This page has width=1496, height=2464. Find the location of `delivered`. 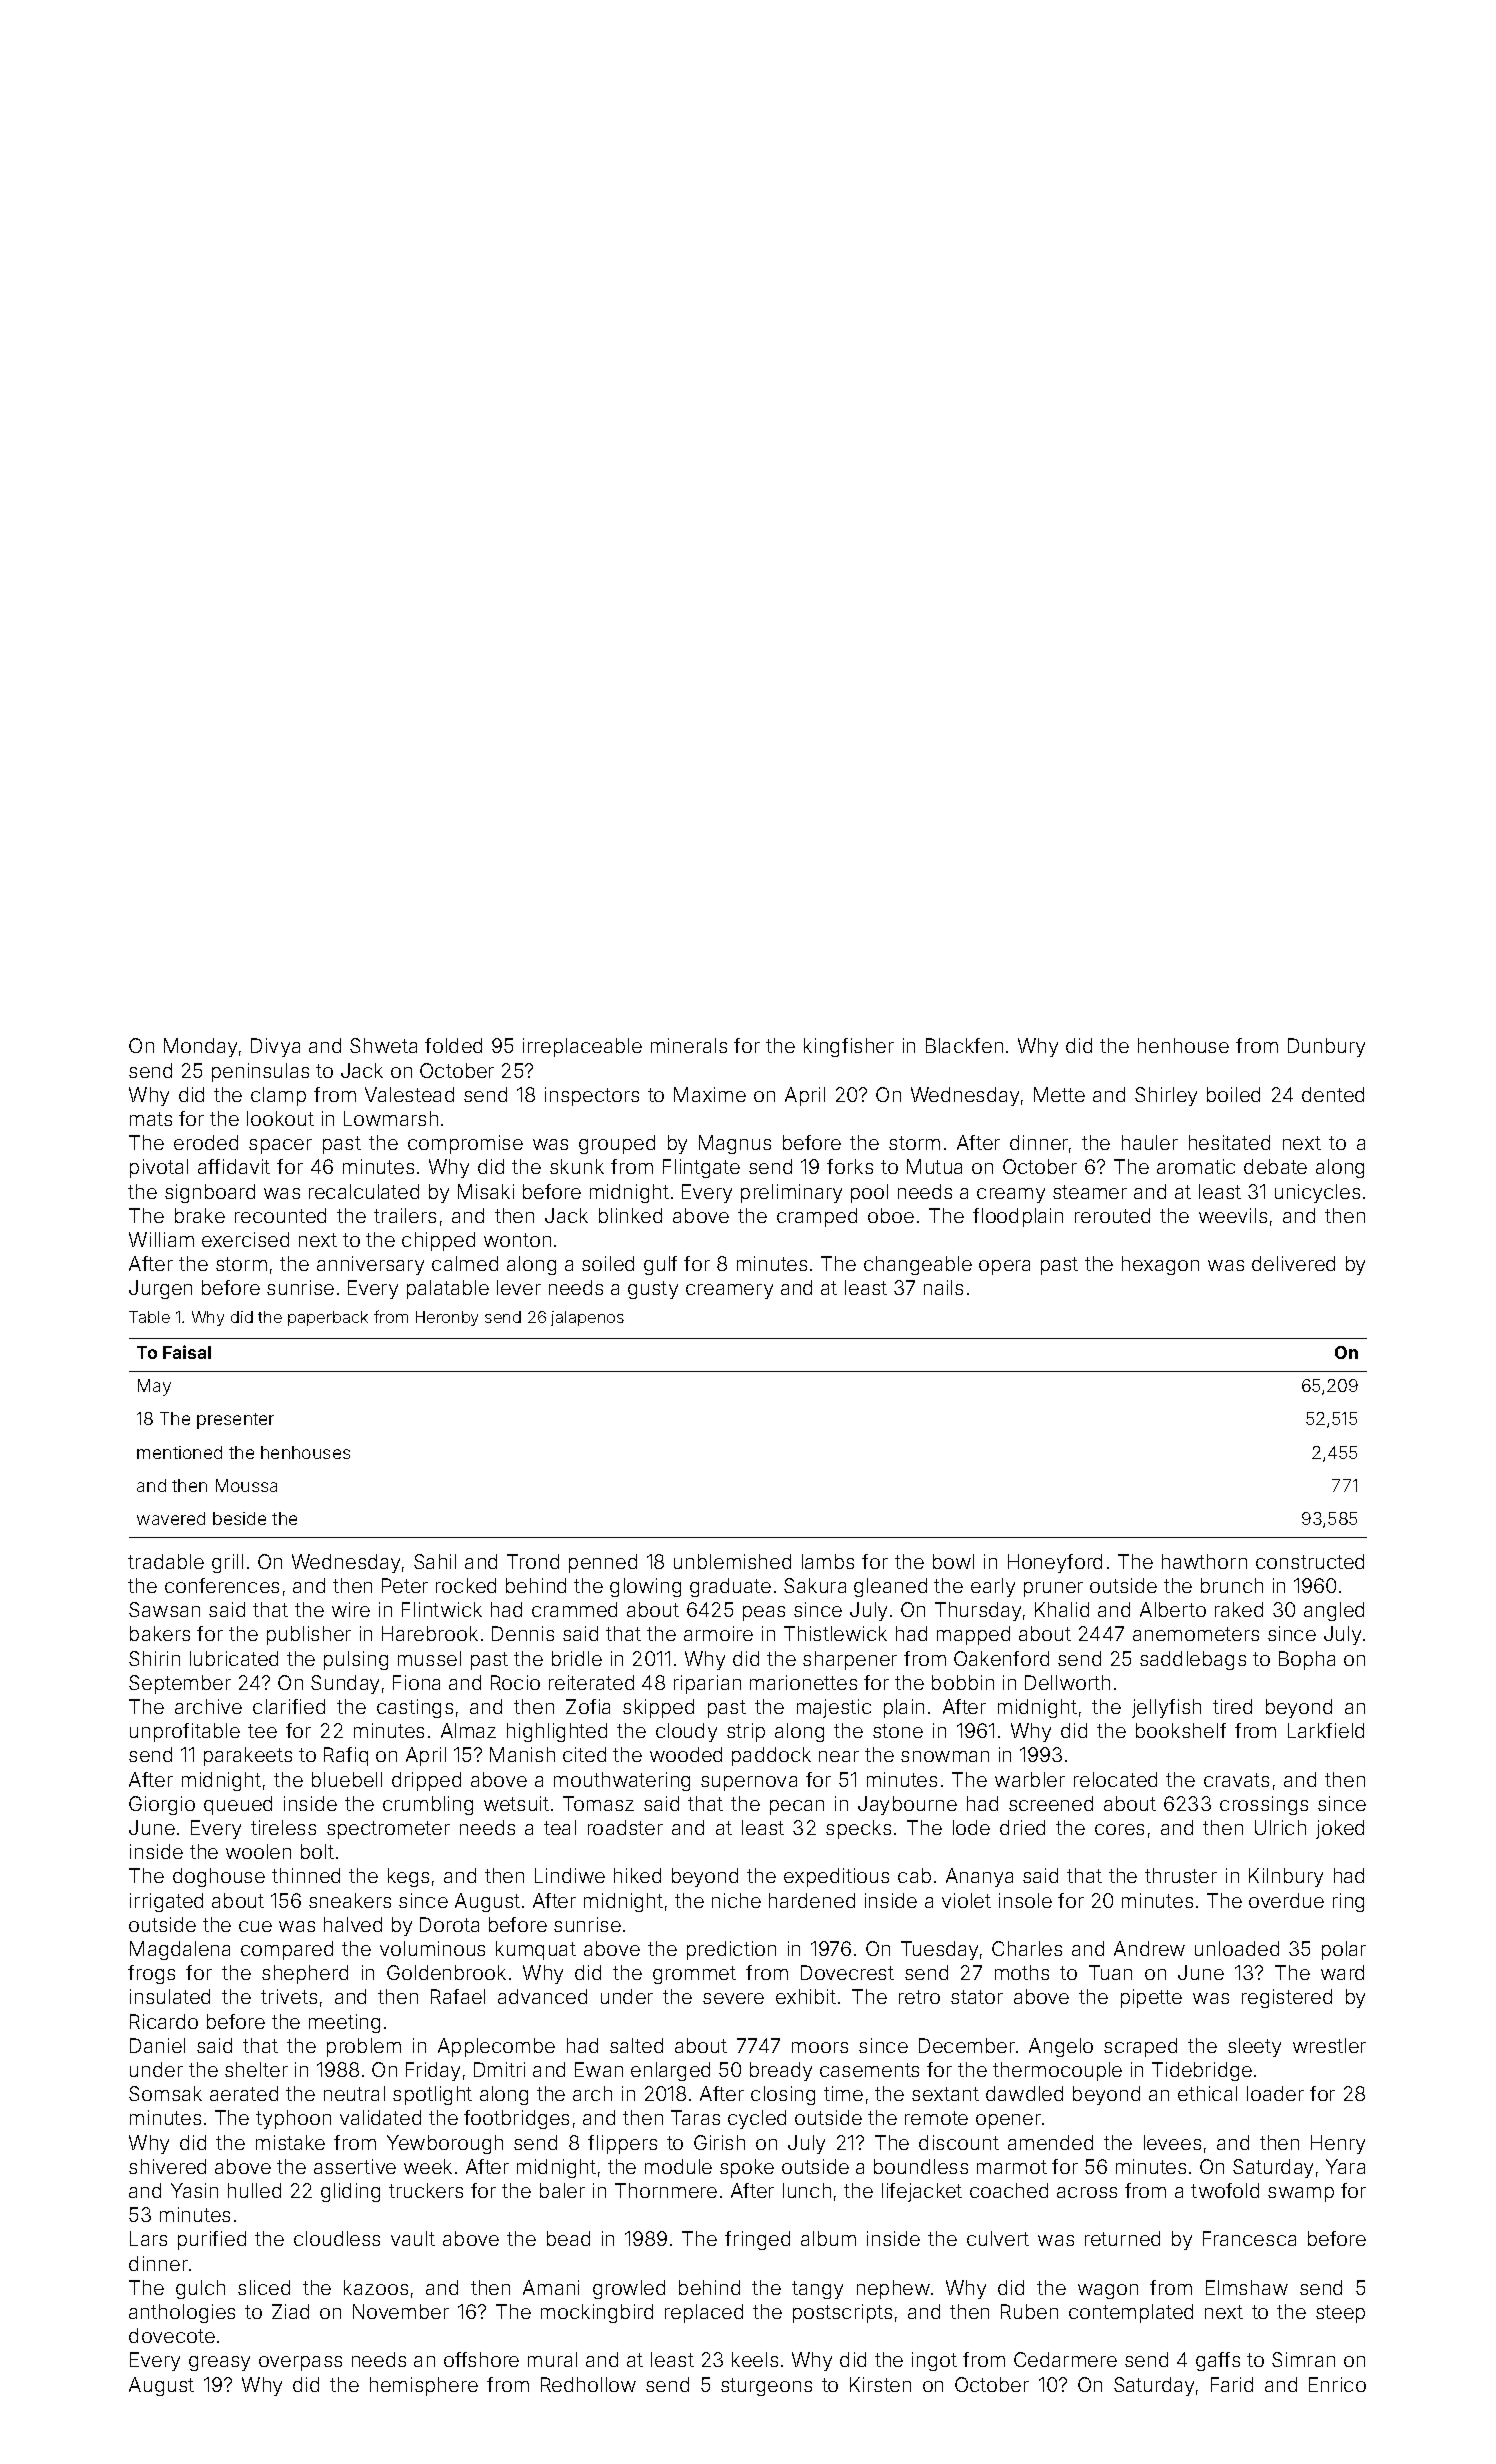

delivered is located at coordinates (1293, 1263).
